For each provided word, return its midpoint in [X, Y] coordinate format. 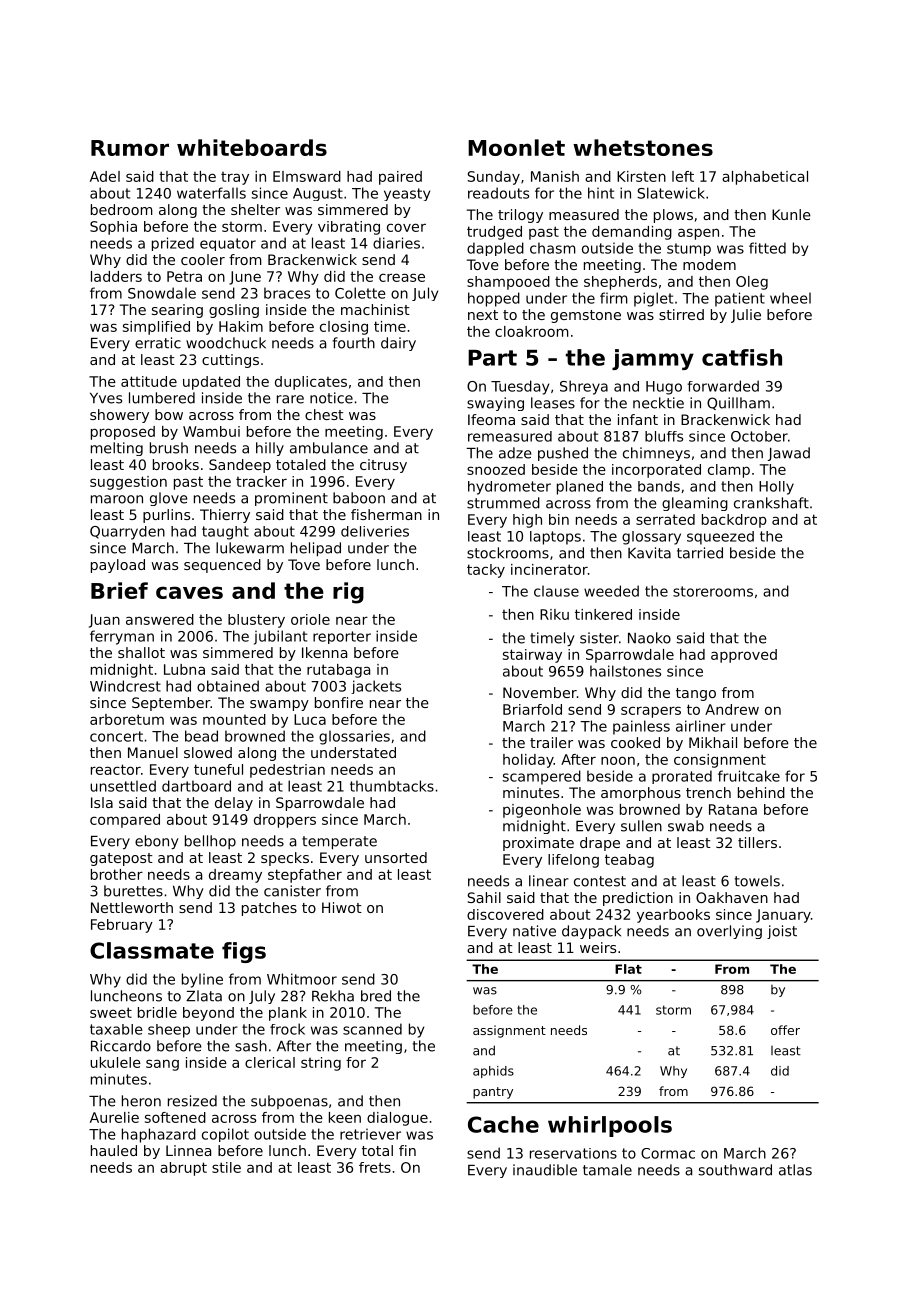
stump [689, 249]
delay [234, 804]
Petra [184, 276]
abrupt [183, 1169]
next [483, 315]
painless [641, 727]
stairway [532, 656]
